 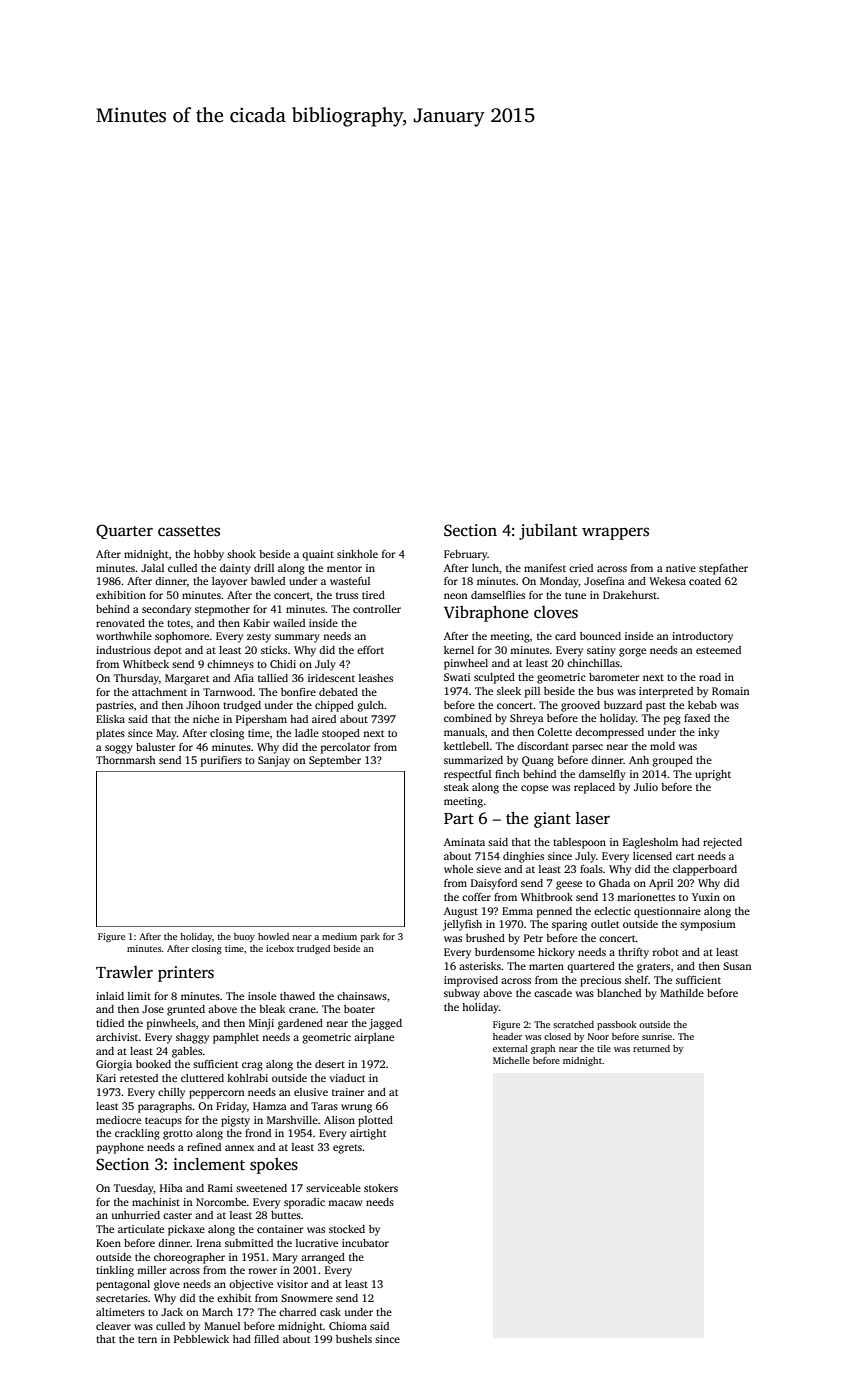 What do you see at coordinates (168, 651) in the document?
I see `depot` at bounding box center [168, 651].
